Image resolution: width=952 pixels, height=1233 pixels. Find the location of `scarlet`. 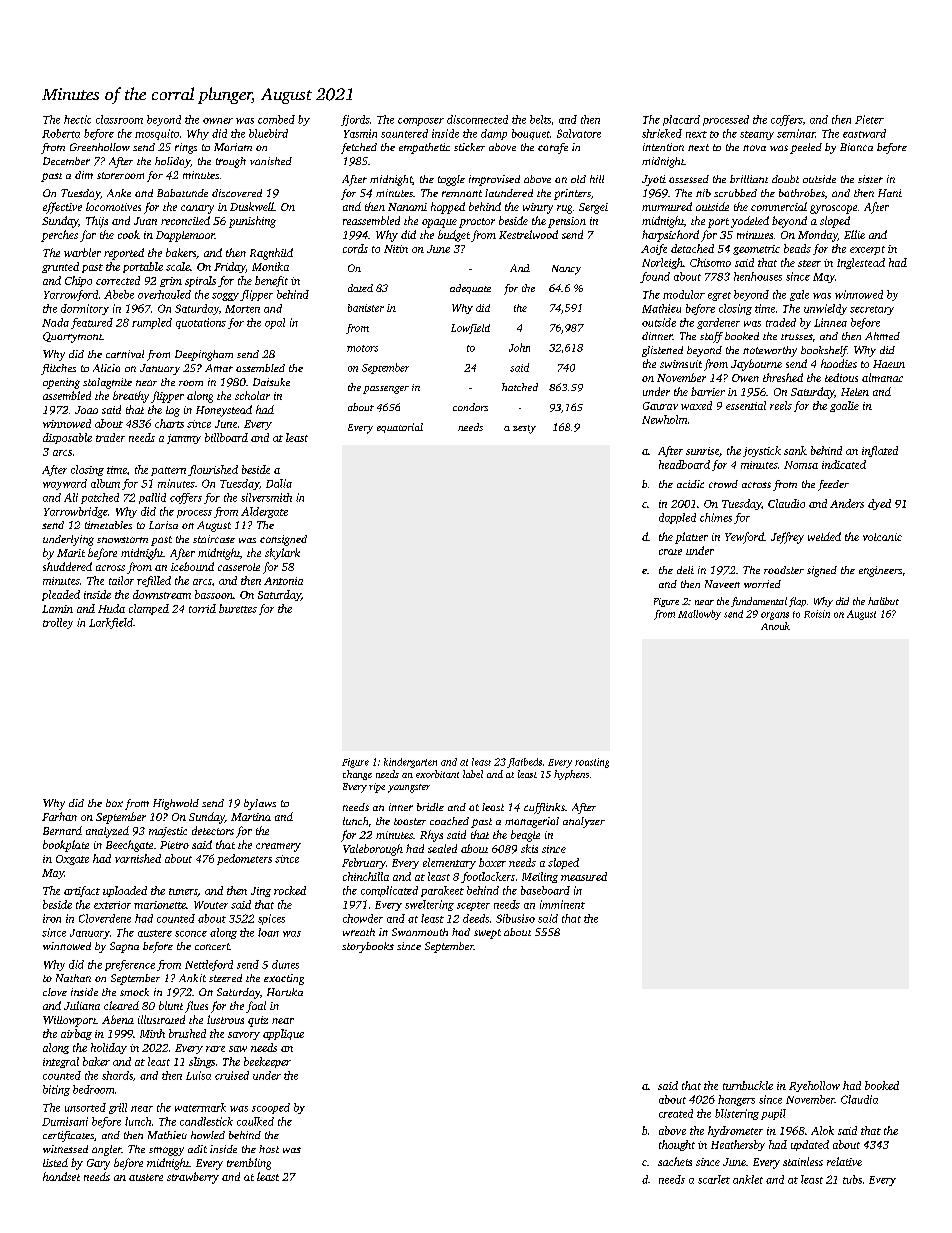

scarlet is located at coordinates (714, 1179).
